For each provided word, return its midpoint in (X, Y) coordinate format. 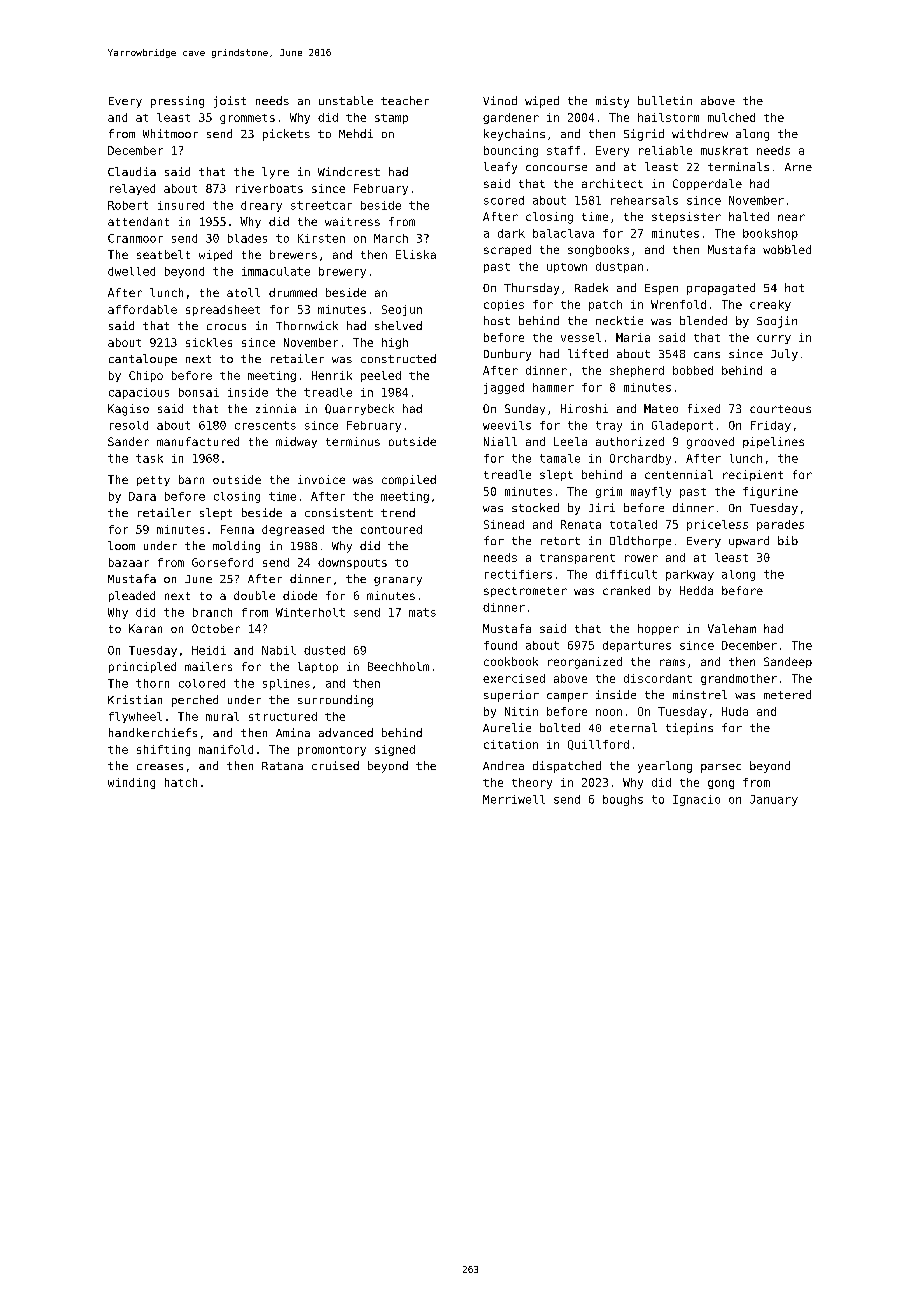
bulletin (665, 100)
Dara (142, 496)
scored (504, 200)
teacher (405, 100)
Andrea (503, 765)
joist (230, 102)
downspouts (352, 563)
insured (181, 205)
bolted (560, 727)
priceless (717, 525)
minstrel (700, 694)
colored (202, 683)
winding (131, 783)
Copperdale (707, 184)
